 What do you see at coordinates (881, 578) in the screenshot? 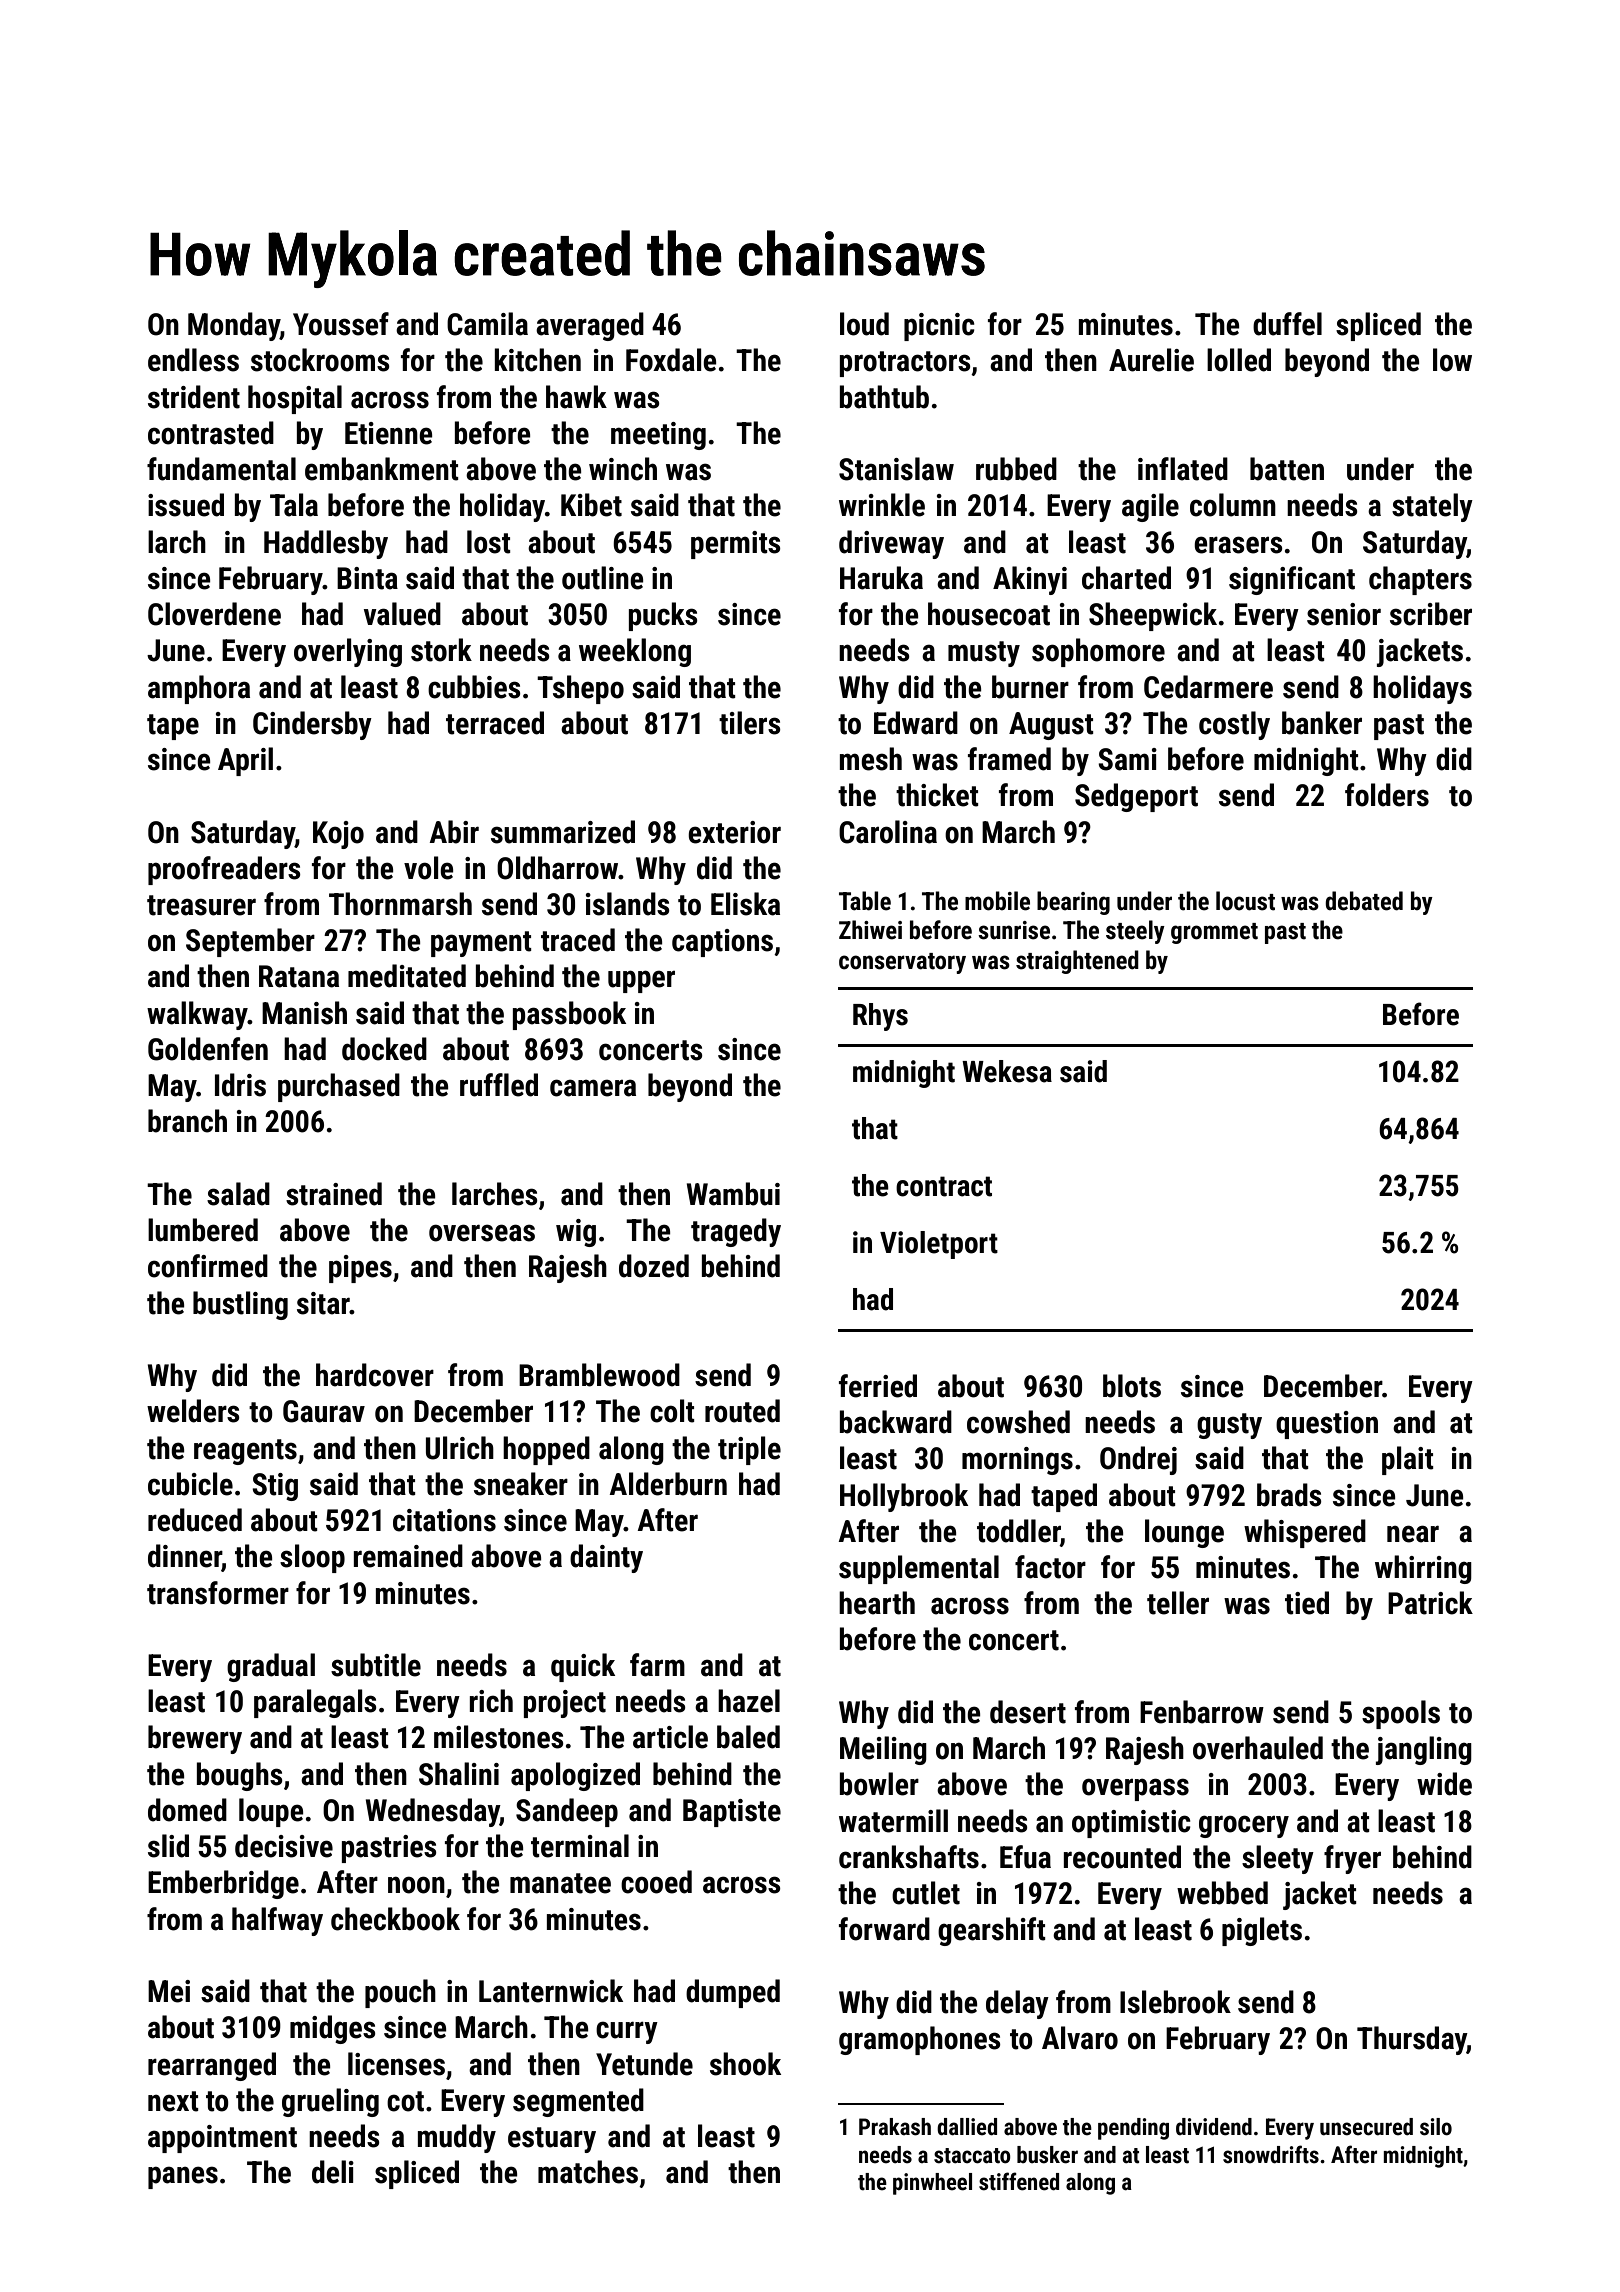
I see `Haruka` at bounding box center [881, 578].
